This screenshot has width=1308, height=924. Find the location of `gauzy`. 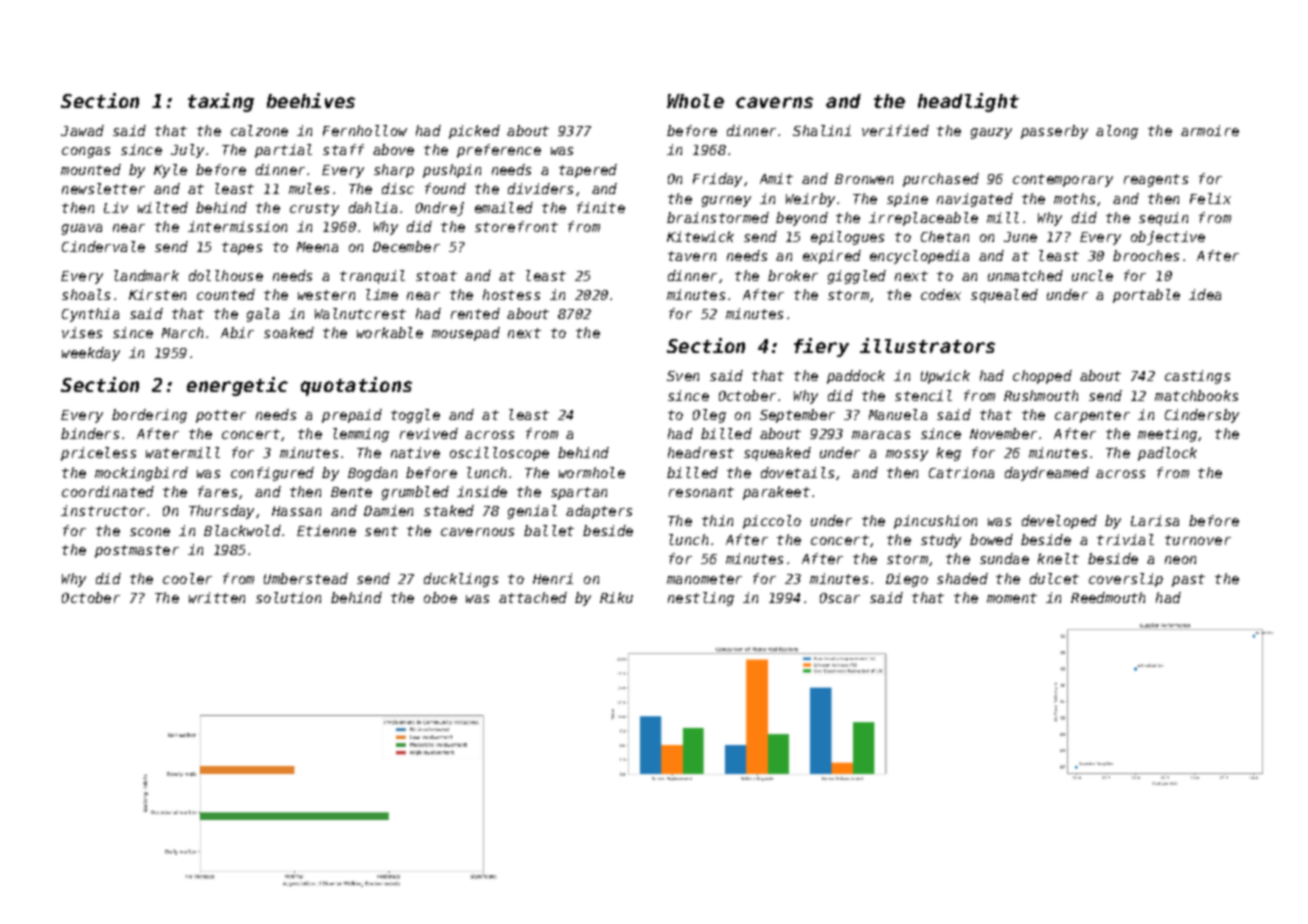

gauzy is located at coordinates (991, 133).
